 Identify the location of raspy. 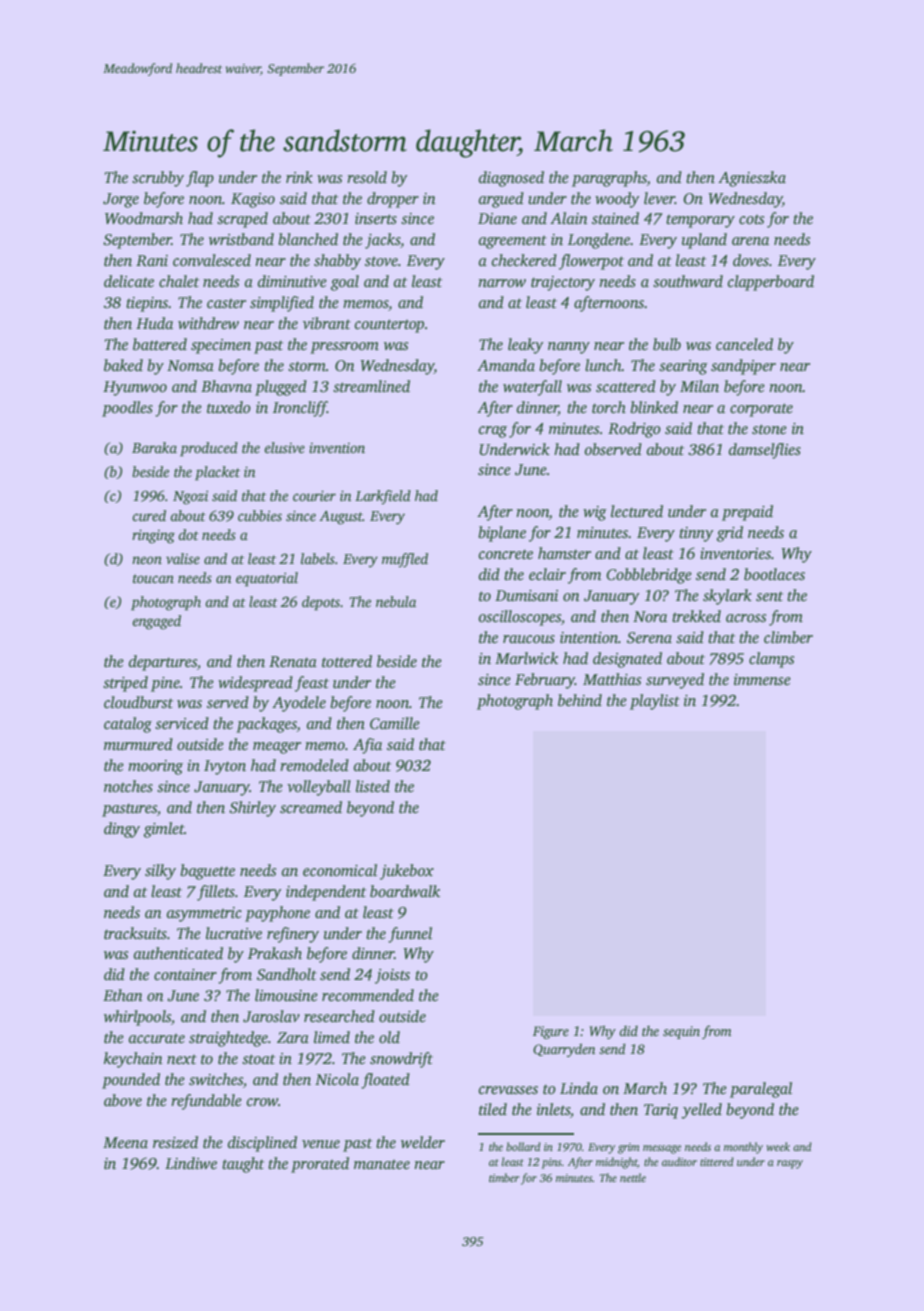
(790, 1164).
